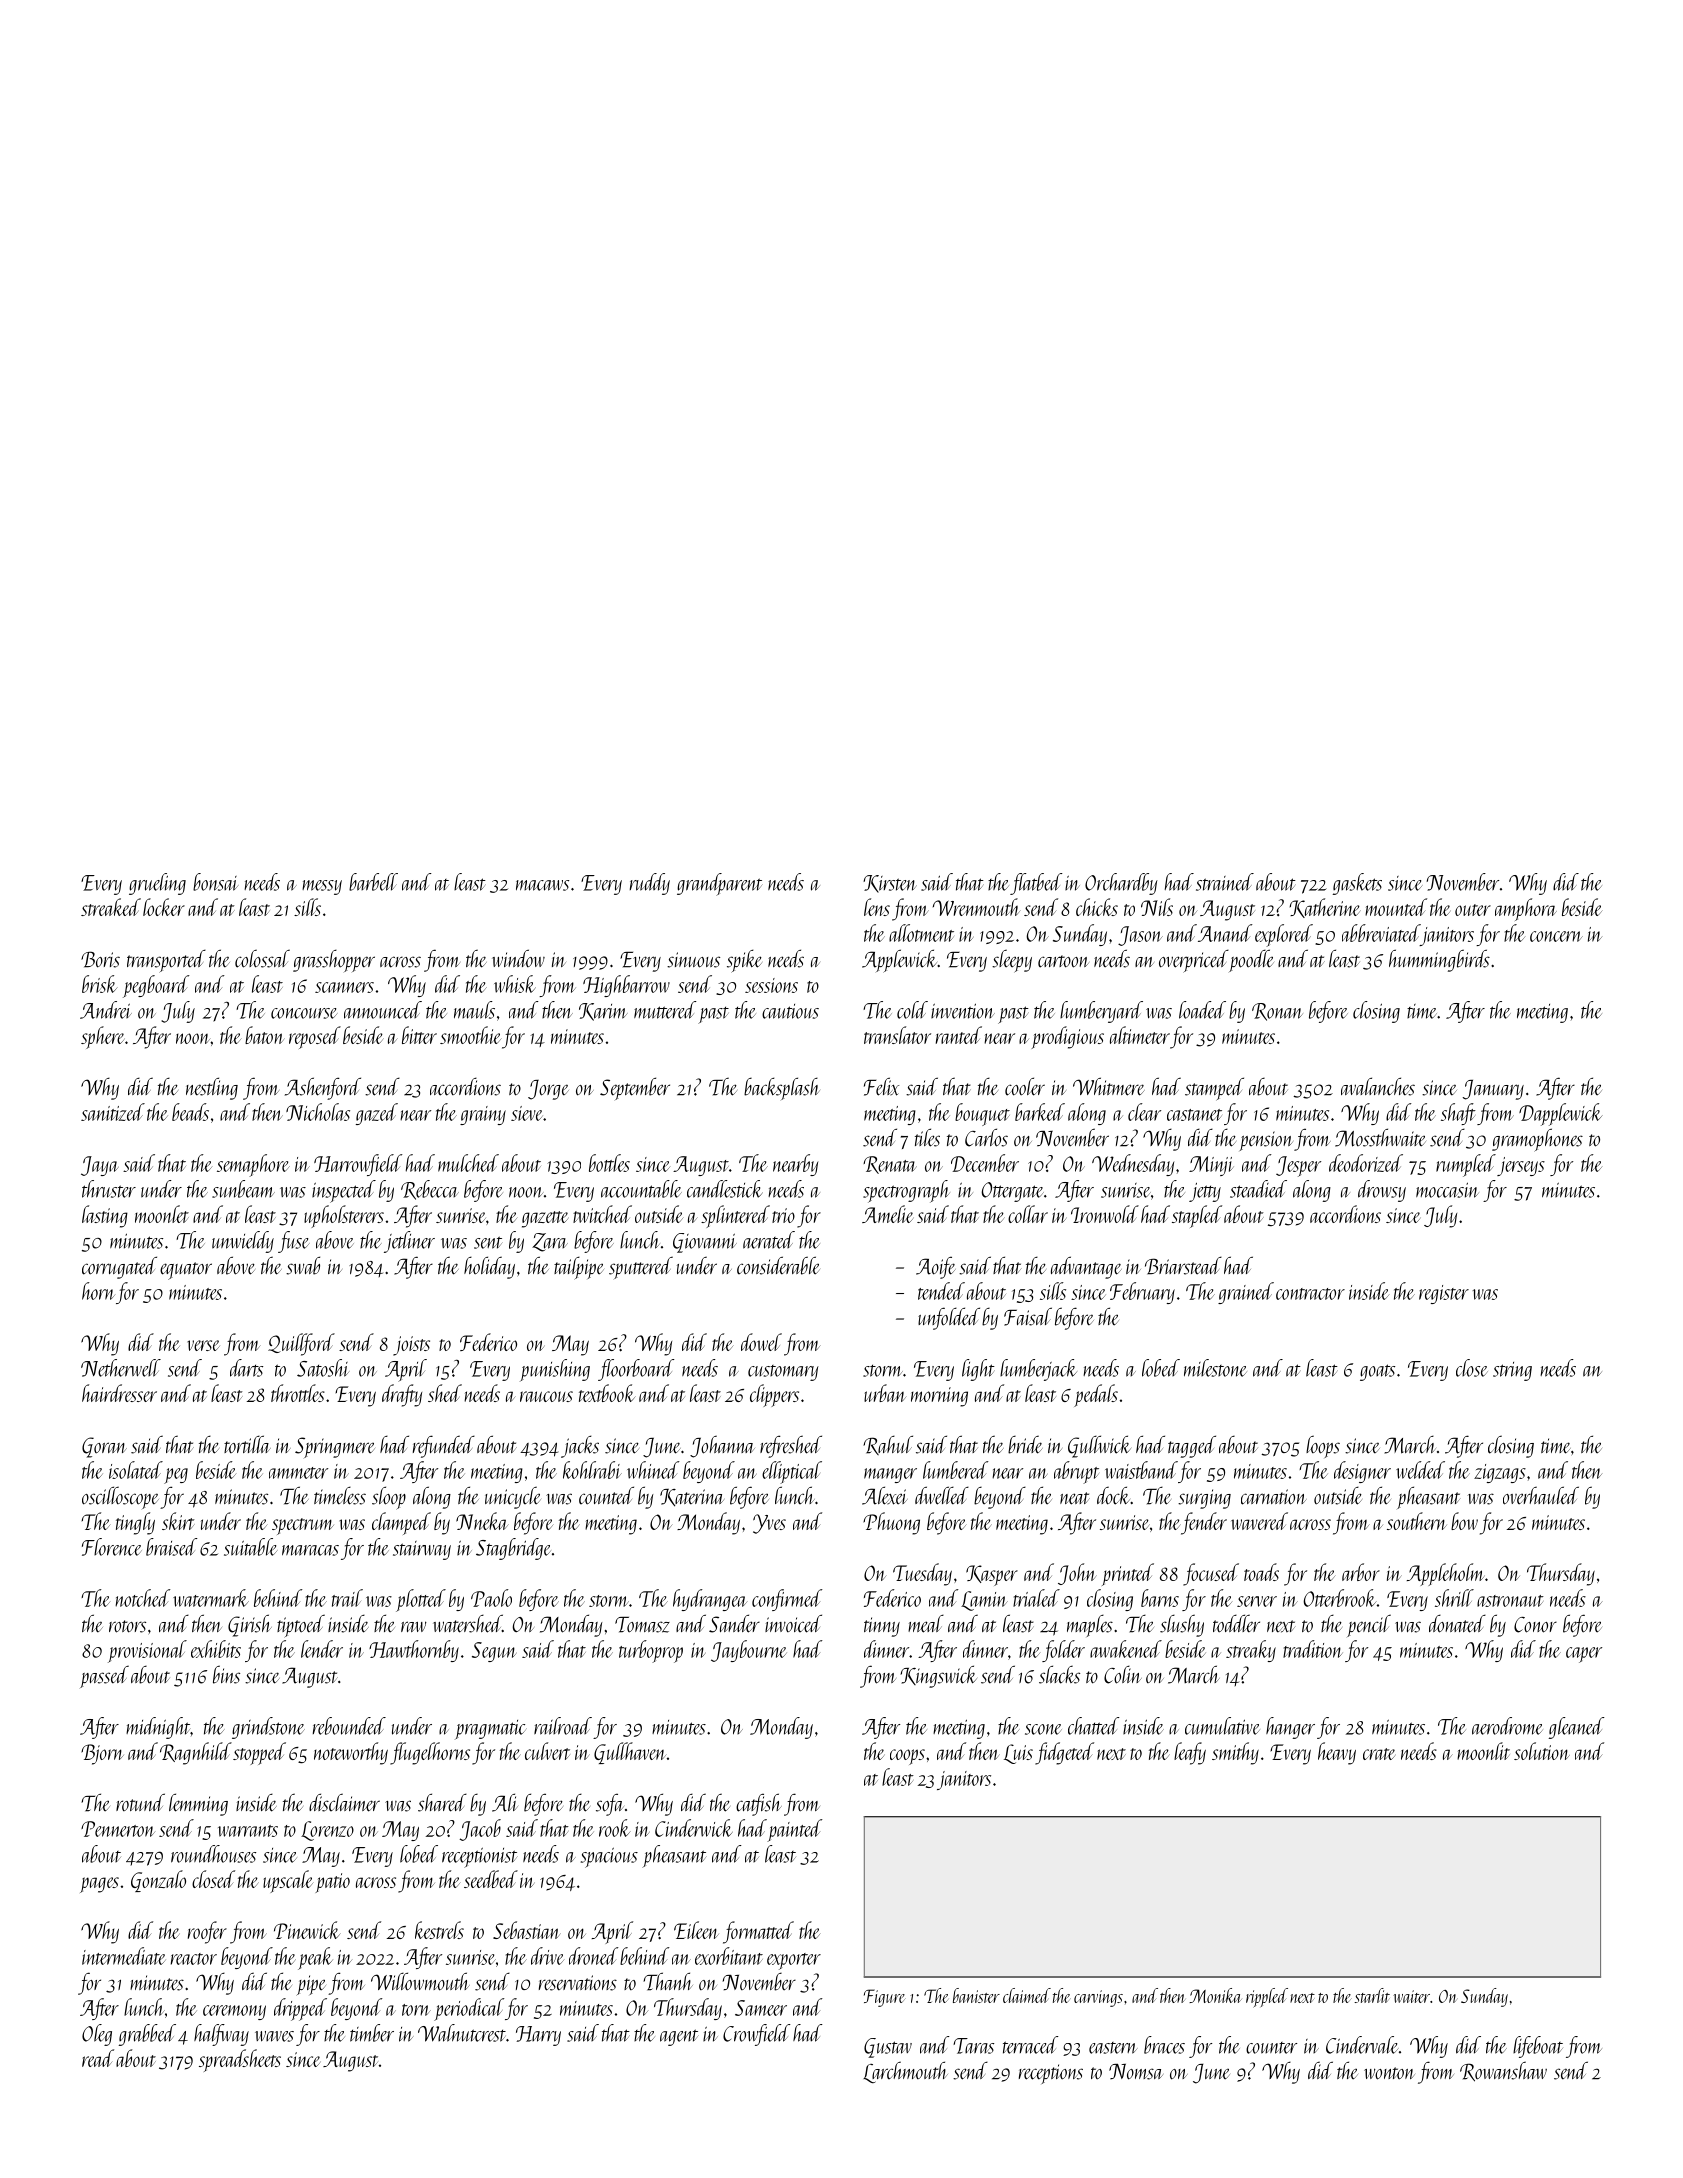 The image size is (1683, 2178). What do you see at coordinates (890, 1475) in the screenshot?
I see `manger` at bounding box center [890, 1475].
